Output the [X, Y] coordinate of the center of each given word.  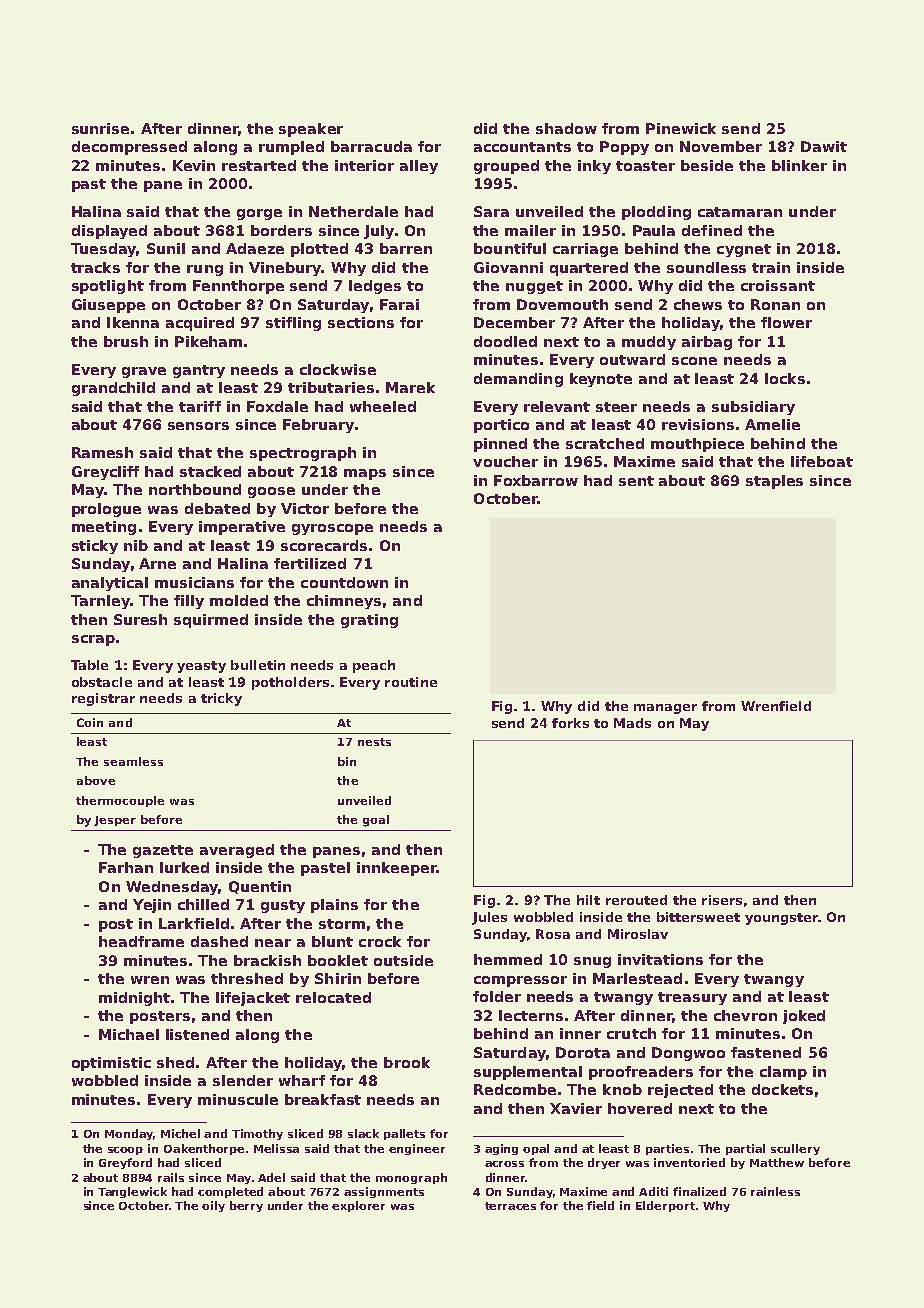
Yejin [152, 906]
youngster [781, 919]
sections [361, 322]
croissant [778, 285]
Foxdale [277, 406]
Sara [491, 211]
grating [369, 621]
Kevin [194, 165]
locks [785, 378]
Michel [180, 1133]
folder [497, 996]
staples [774, 482]
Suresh [140, 619]
